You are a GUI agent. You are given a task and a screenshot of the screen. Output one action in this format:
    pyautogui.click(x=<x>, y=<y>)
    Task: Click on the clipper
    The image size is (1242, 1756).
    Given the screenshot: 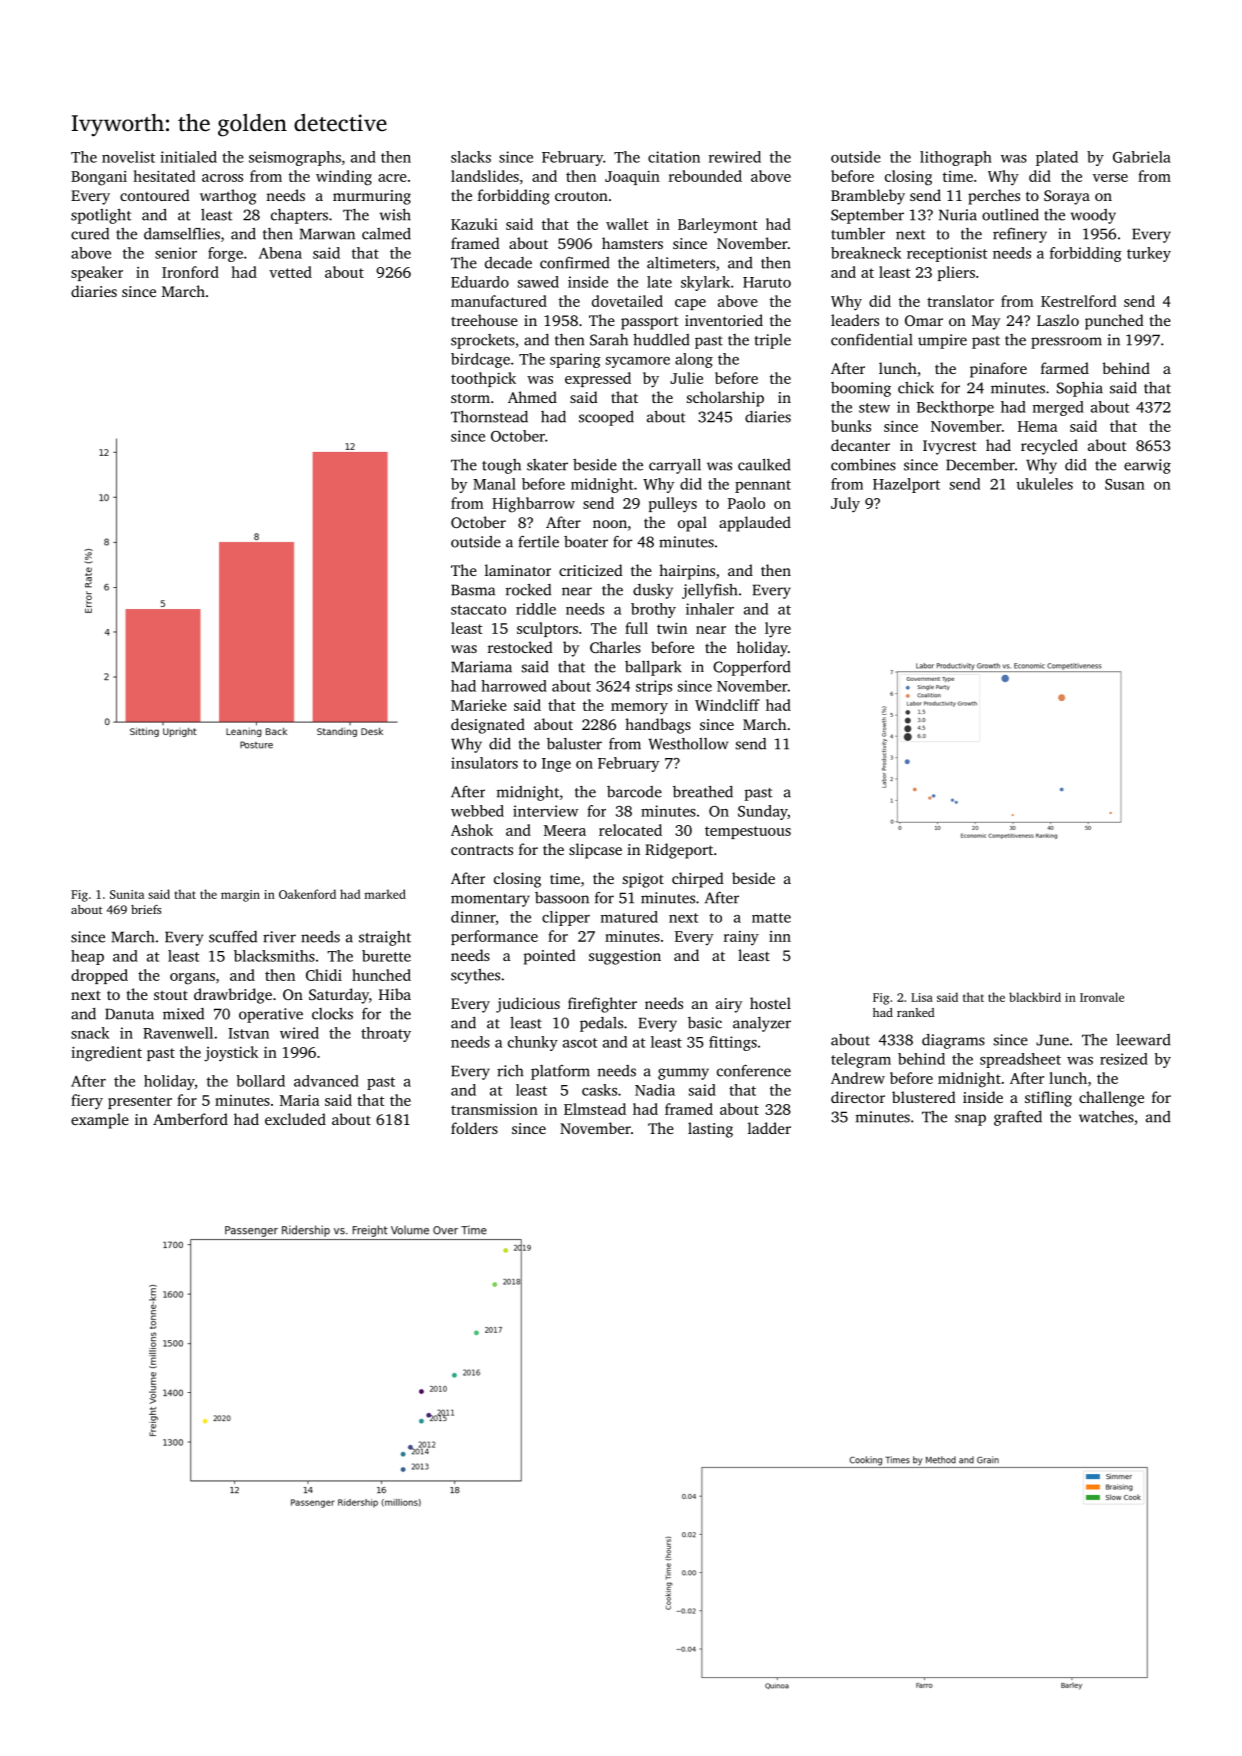 What is the action you would take?
    pyautogui.click(x=566, y=918)
